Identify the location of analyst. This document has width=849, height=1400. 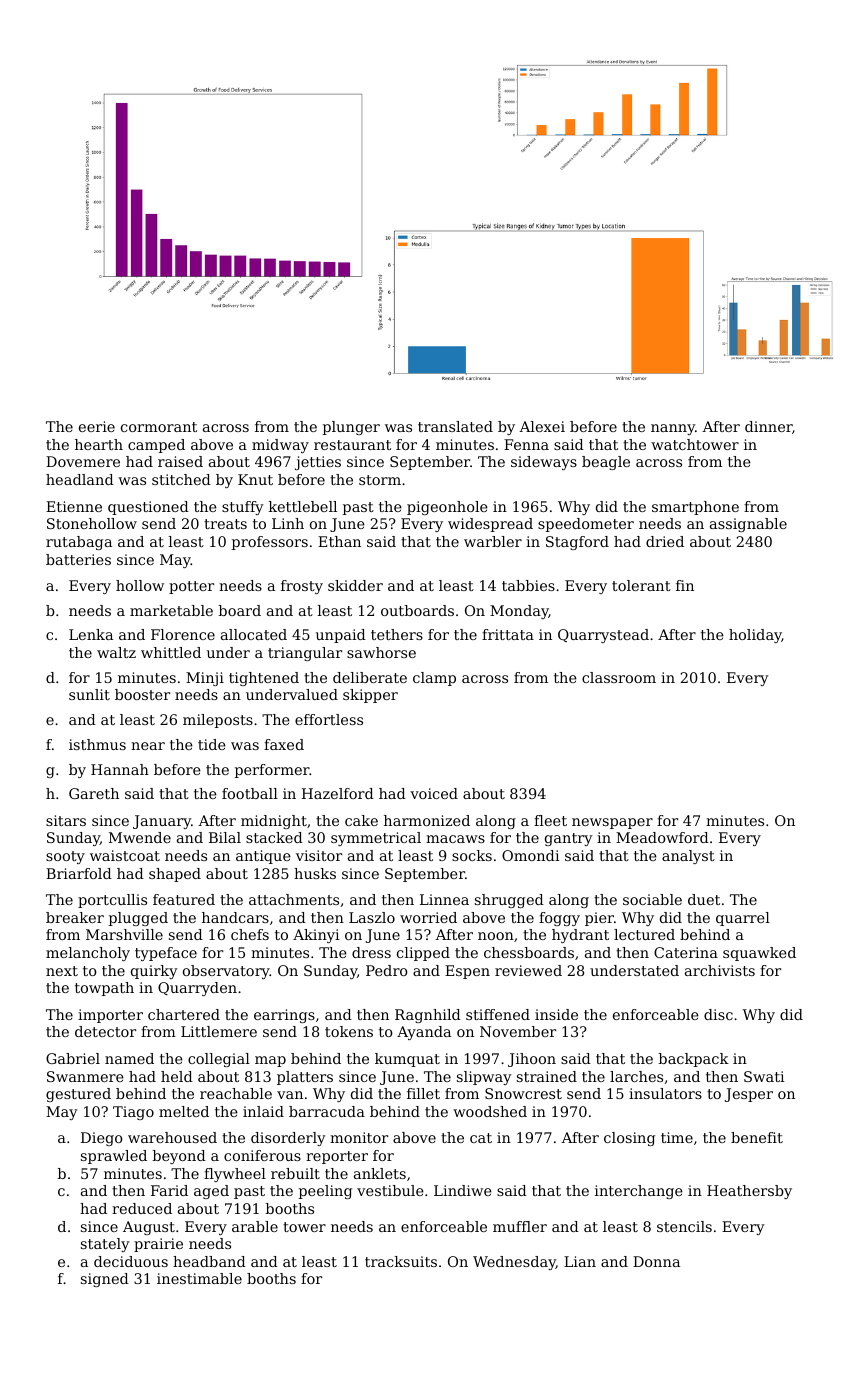
(688, 857).
